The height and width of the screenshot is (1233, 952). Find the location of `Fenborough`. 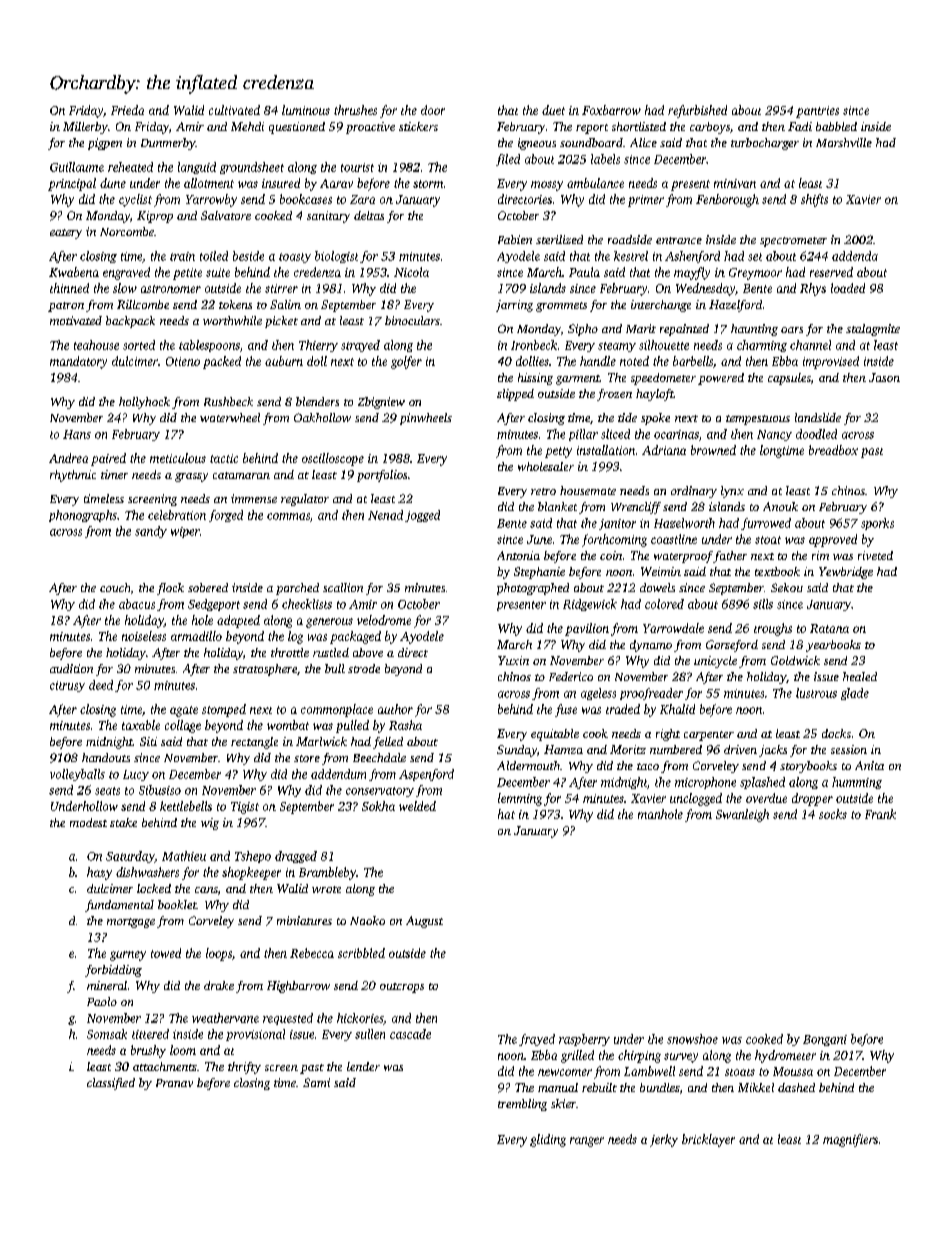

Fenborough is located at coordinates (727, 200).
